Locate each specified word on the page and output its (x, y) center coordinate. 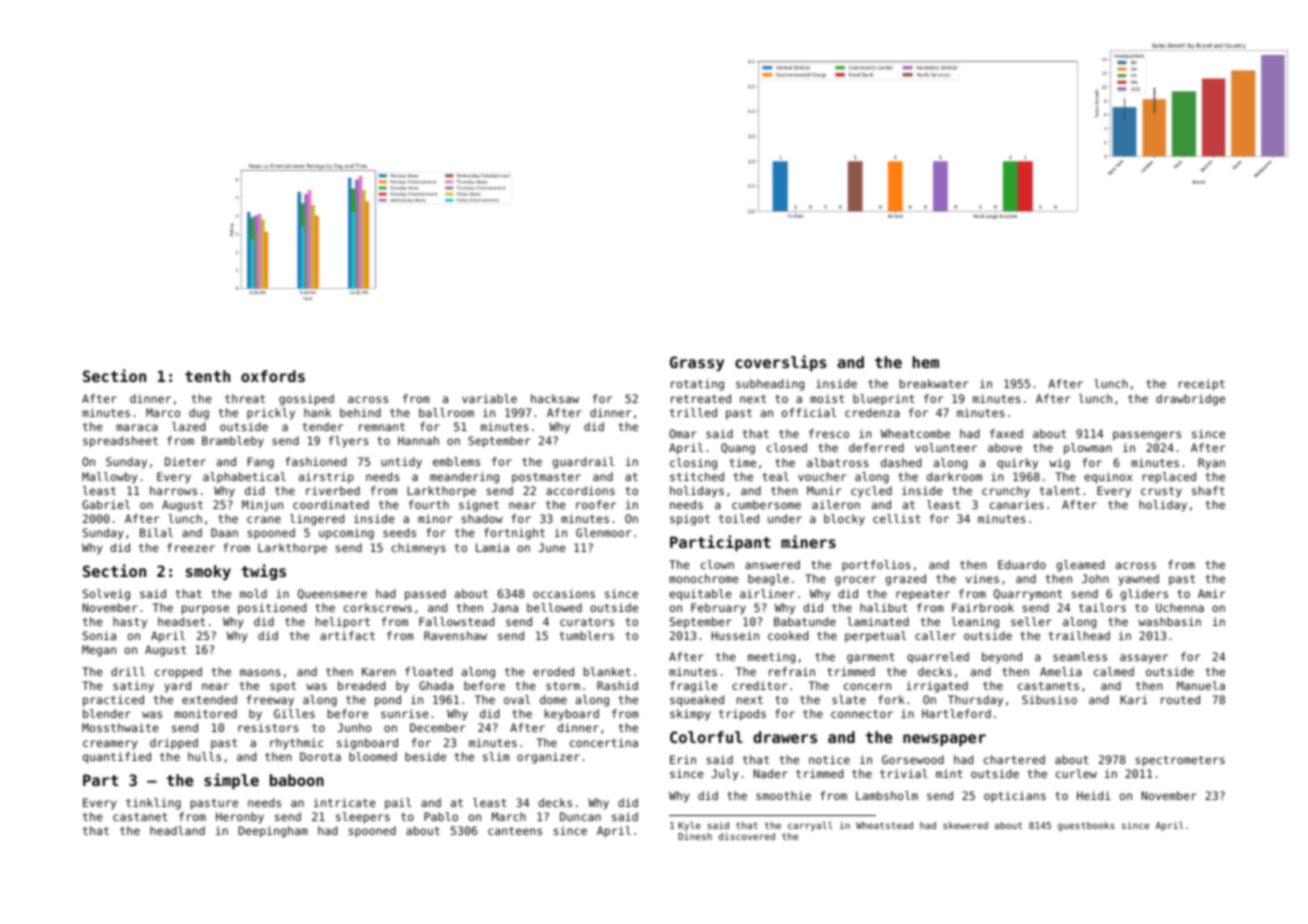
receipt (1202, 385)
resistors (268, 727)
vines (982, 578)
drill (128, 671)
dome (553, 699)
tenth (207, 376)
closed (787, 447)
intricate (345, 802)
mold (253, 593)
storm (563, 686)
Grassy (697, 363)
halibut (884, 607)
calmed (1114, 671)
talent (1060, 490)
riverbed (333, 490)
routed (1180, 699)
